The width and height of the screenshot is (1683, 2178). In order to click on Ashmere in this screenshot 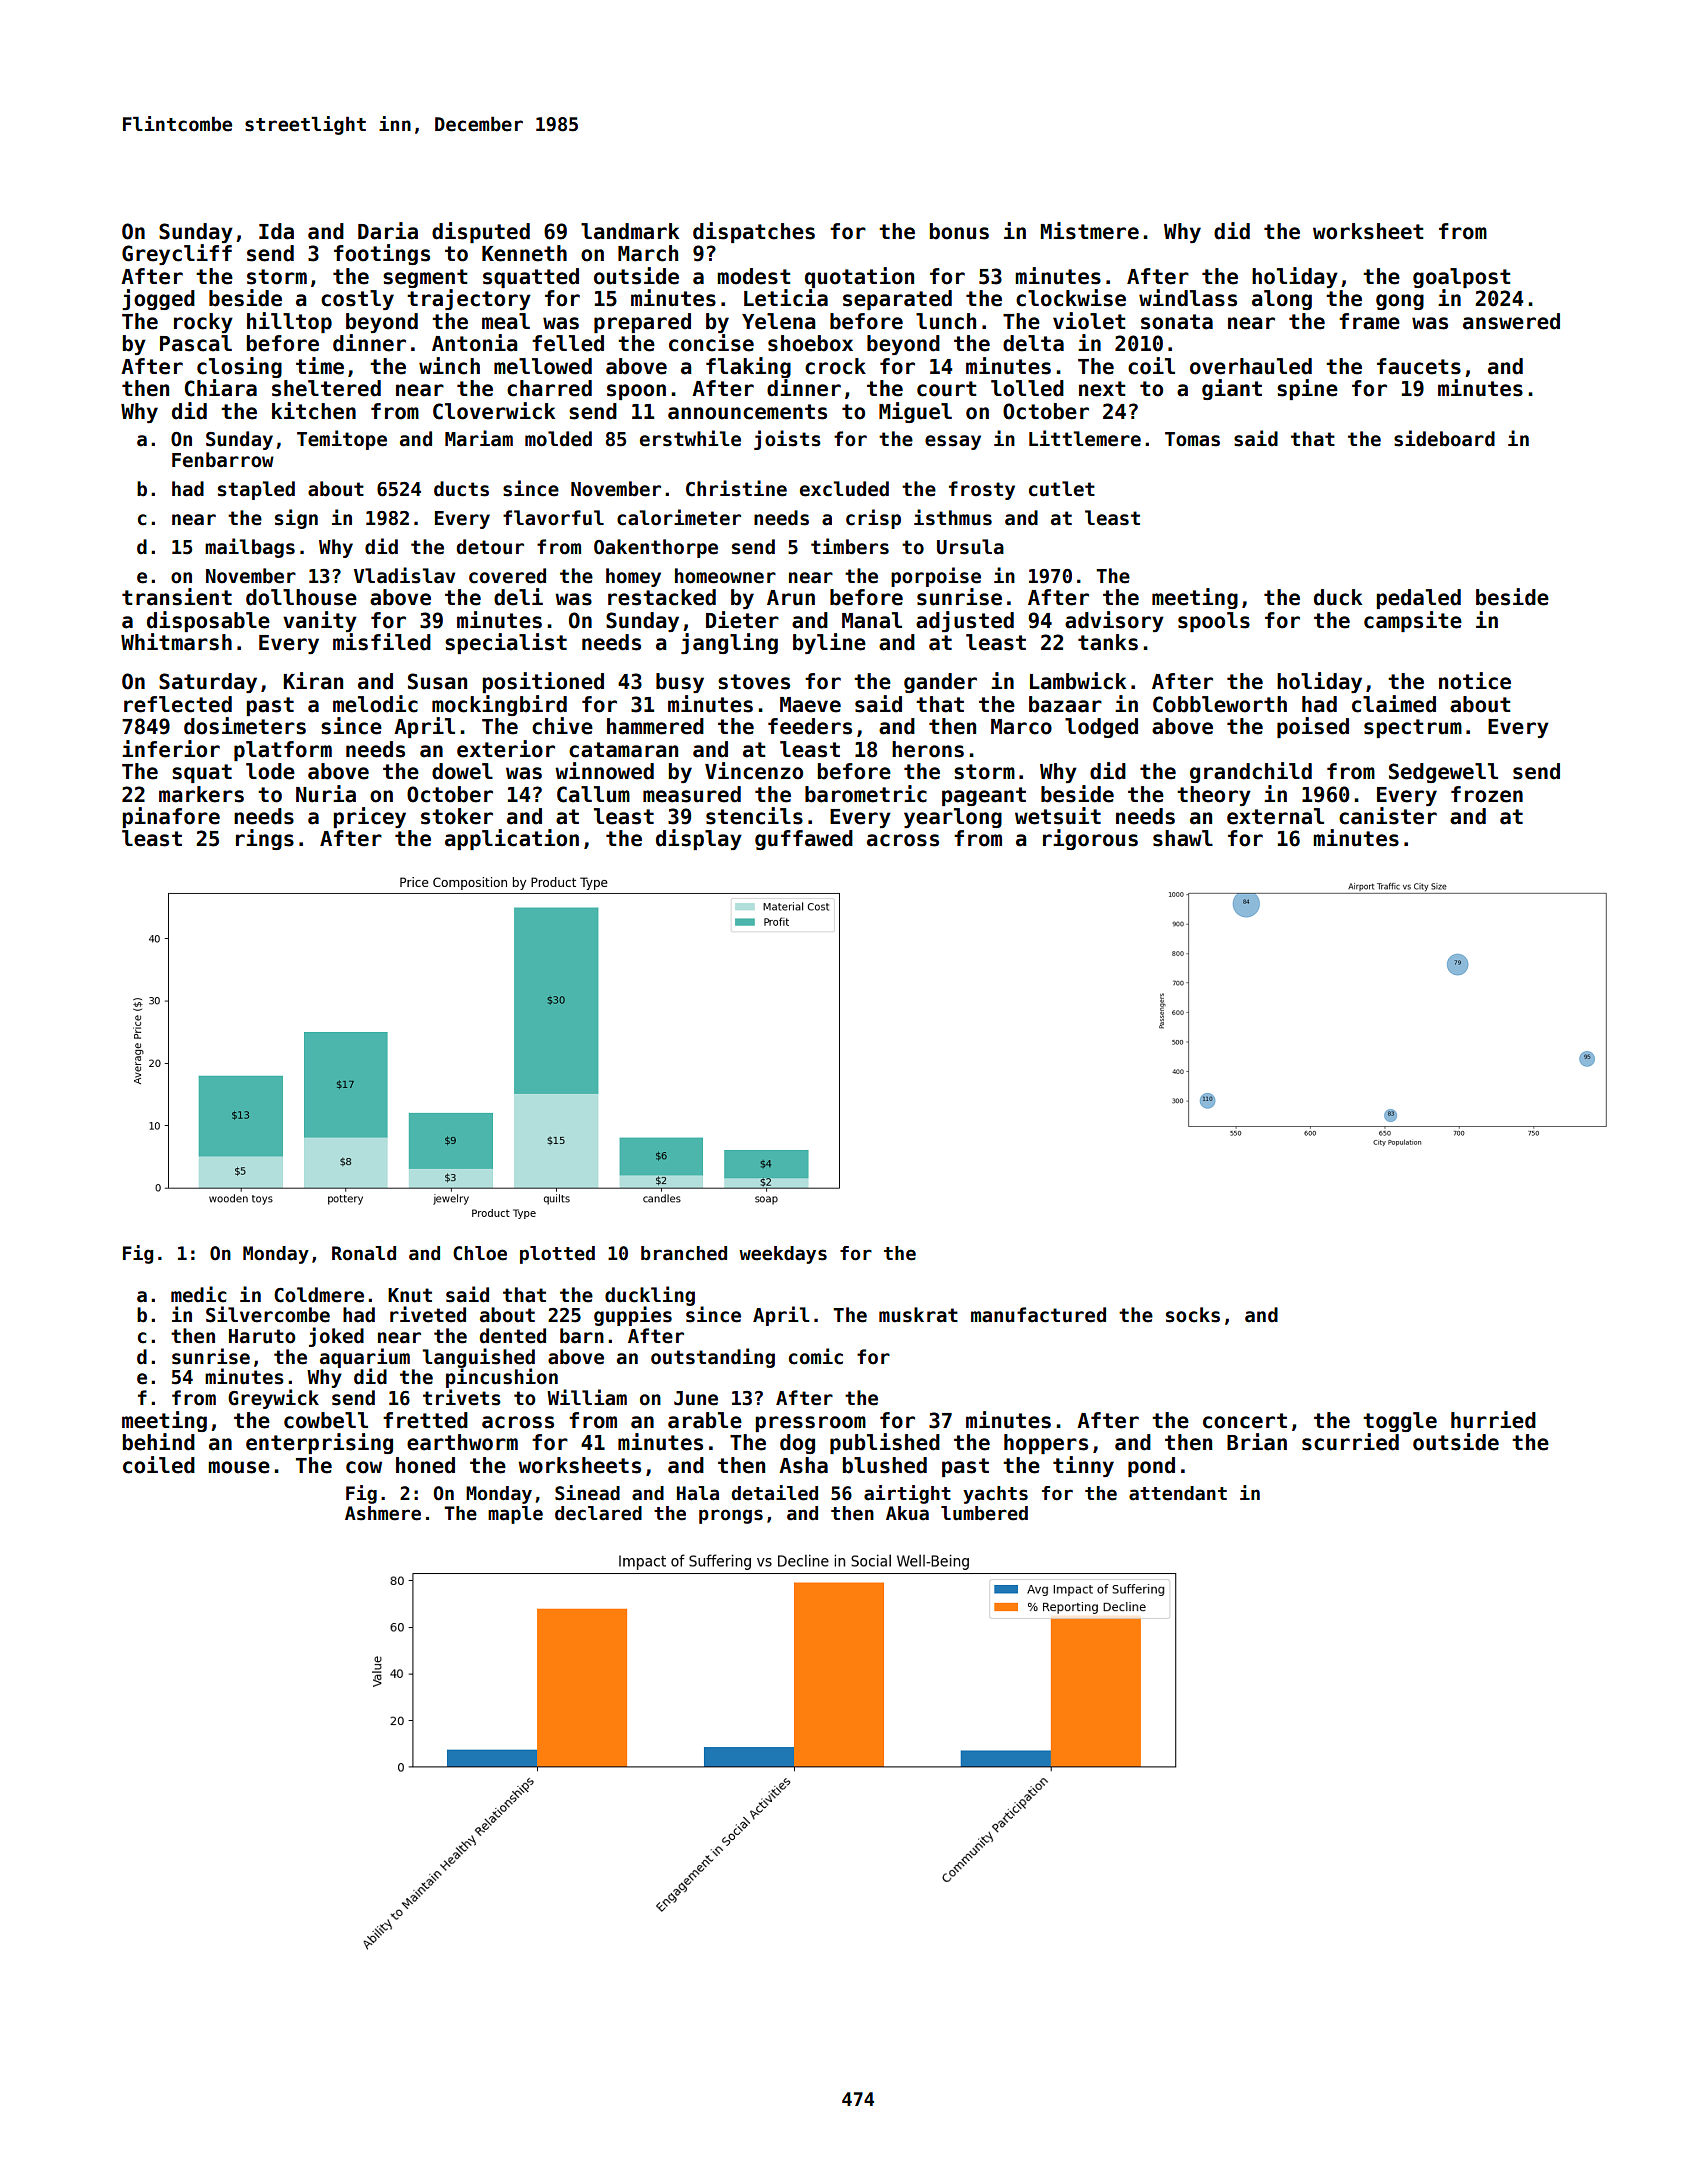, I will do `click(383, 1513)`.
